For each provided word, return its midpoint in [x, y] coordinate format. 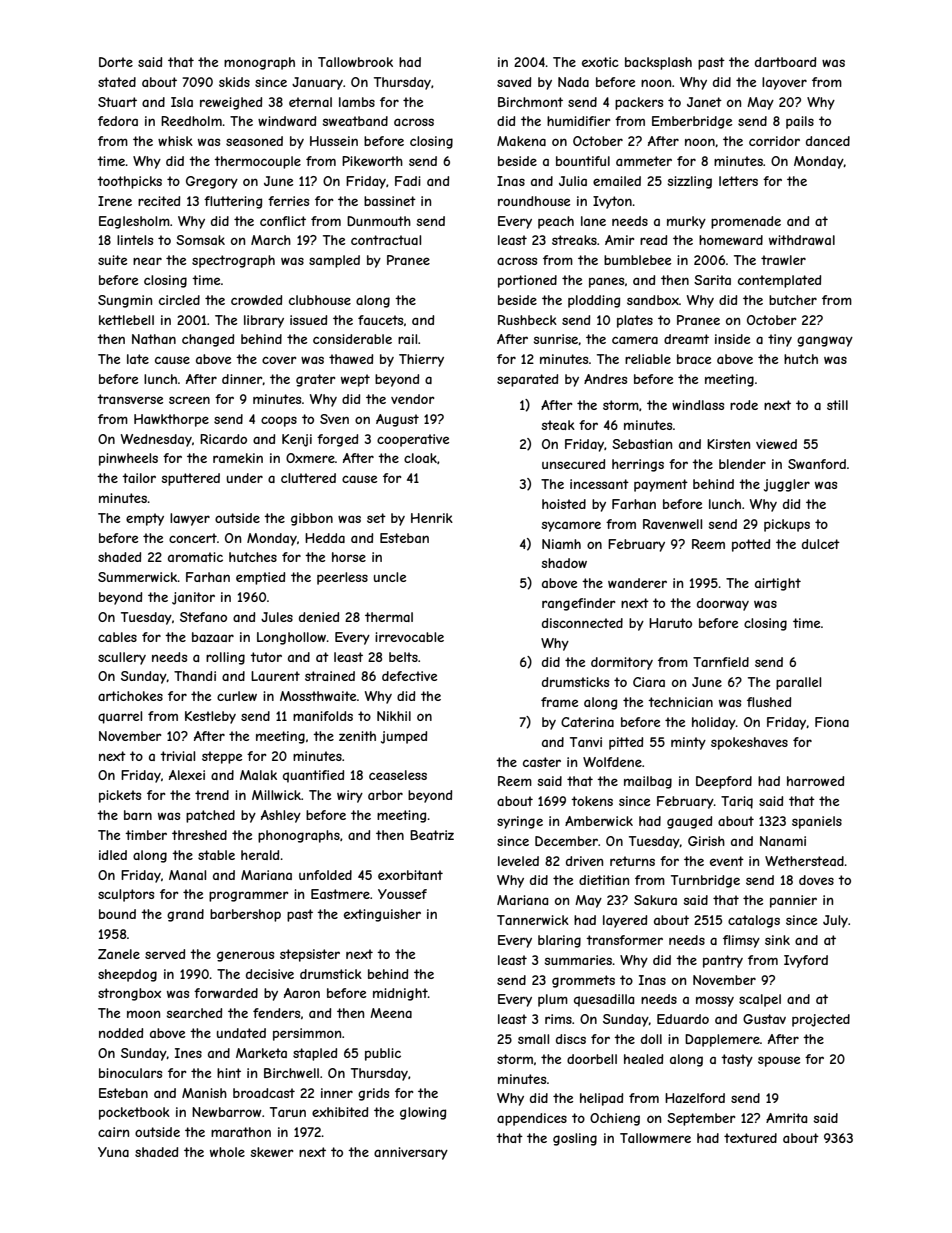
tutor [266, 657]
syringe [520, 822]
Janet [704, 102]
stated [117, 82]
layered [625, 921]
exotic [600, 62]
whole [227, 1152]
